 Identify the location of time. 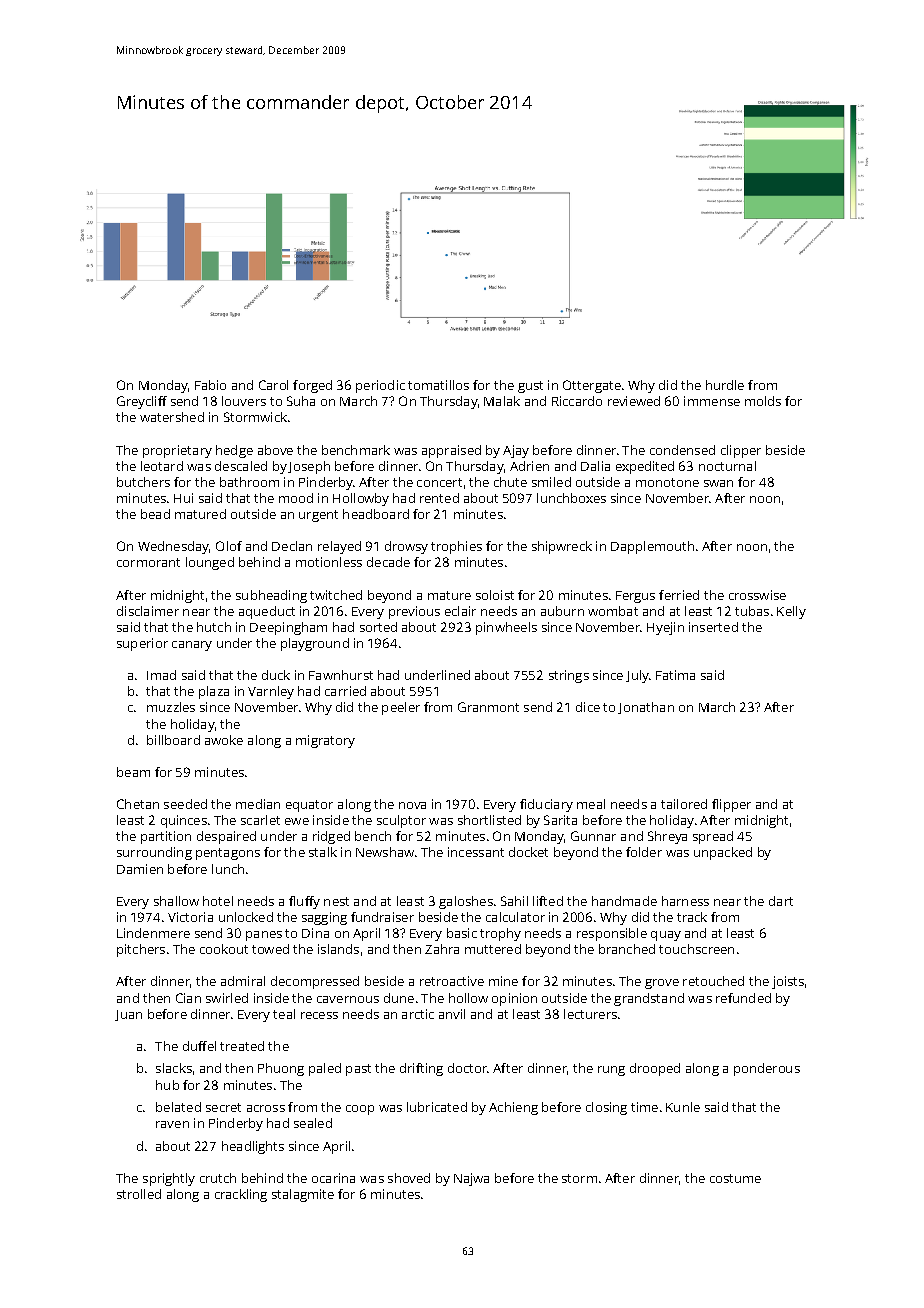
(644, 1107).
